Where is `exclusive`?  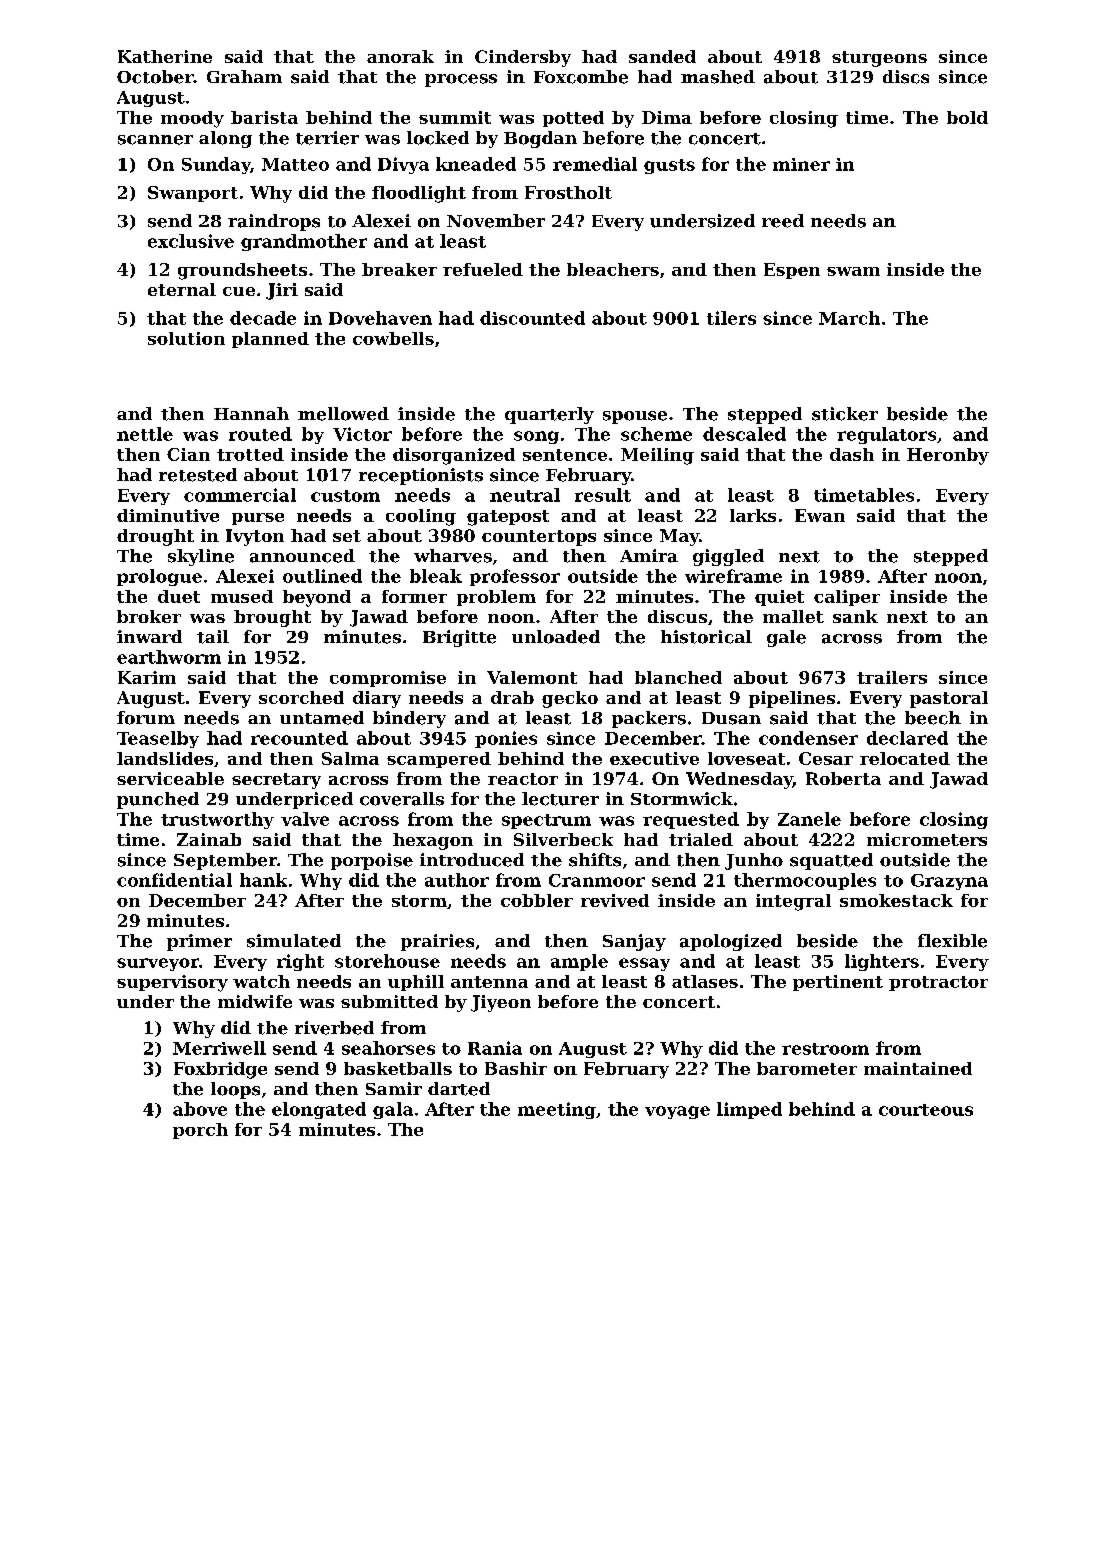 exclusive is located at coordinates (191, 241).
